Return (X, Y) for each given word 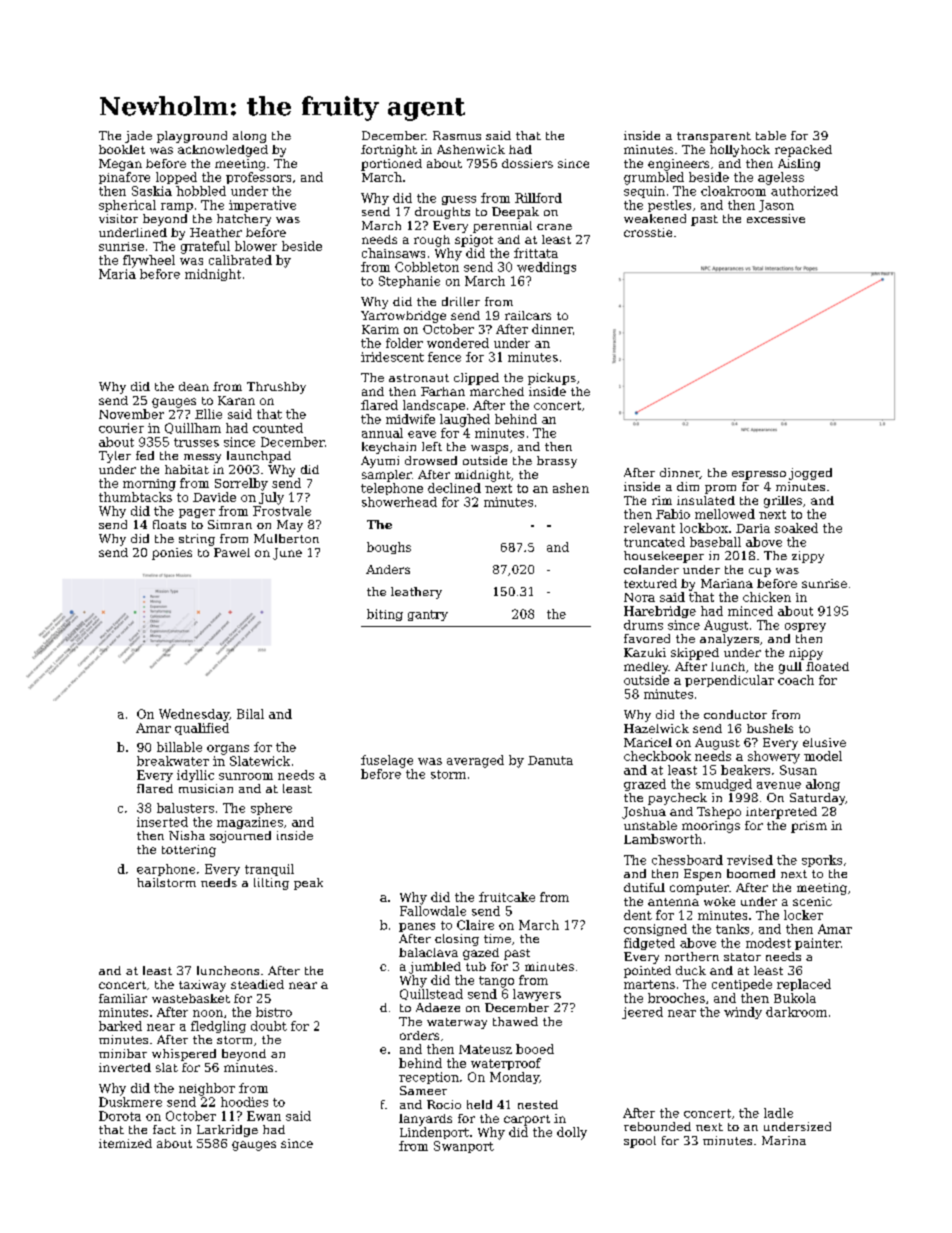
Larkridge (227, 1131)
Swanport (464, 1147)
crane (554, 227)
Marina (784, 1140)
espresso (759, 475)
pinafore (124, 178)
